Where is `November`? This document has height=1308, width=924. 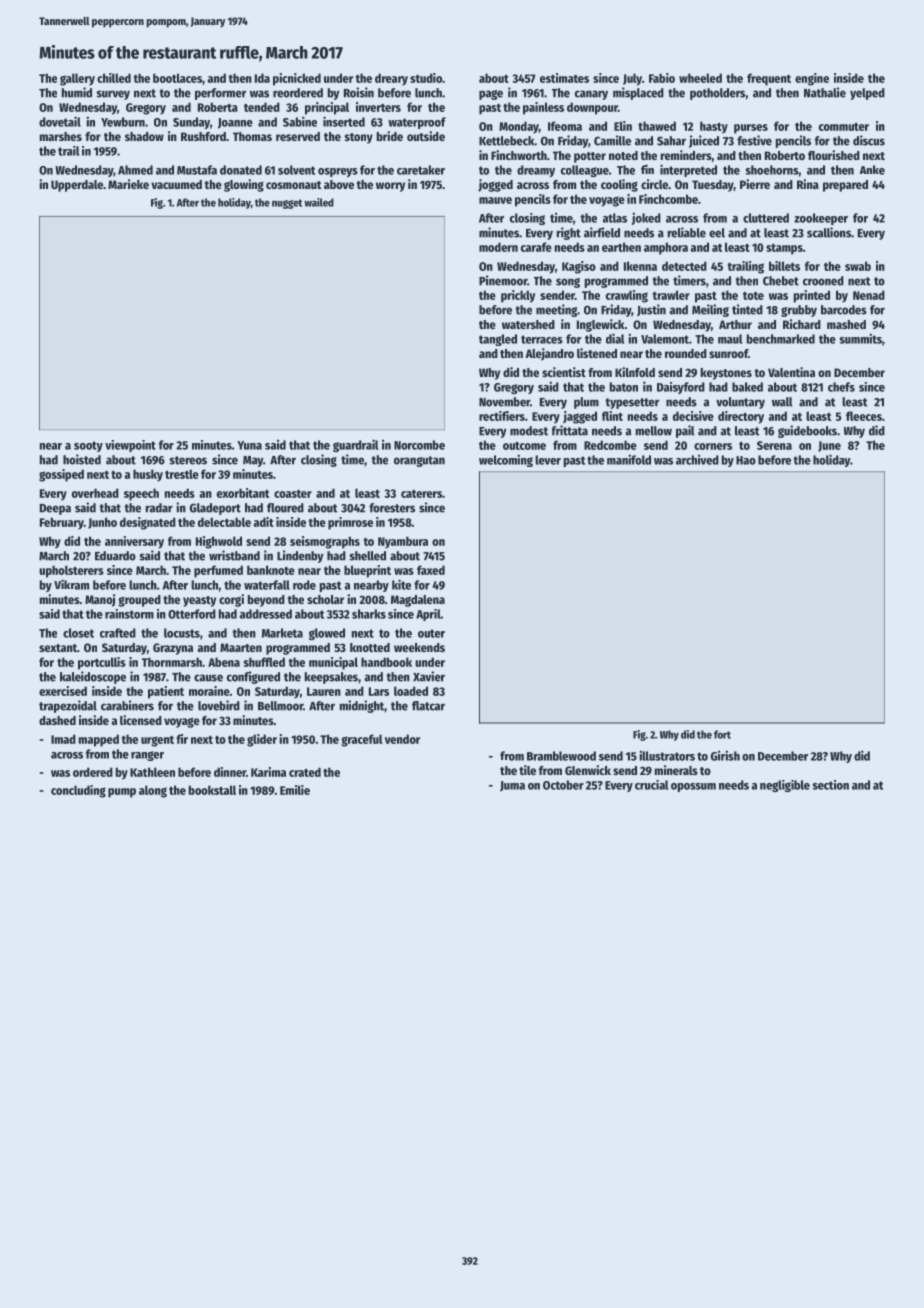
November is located at coordinates (504, 402).
